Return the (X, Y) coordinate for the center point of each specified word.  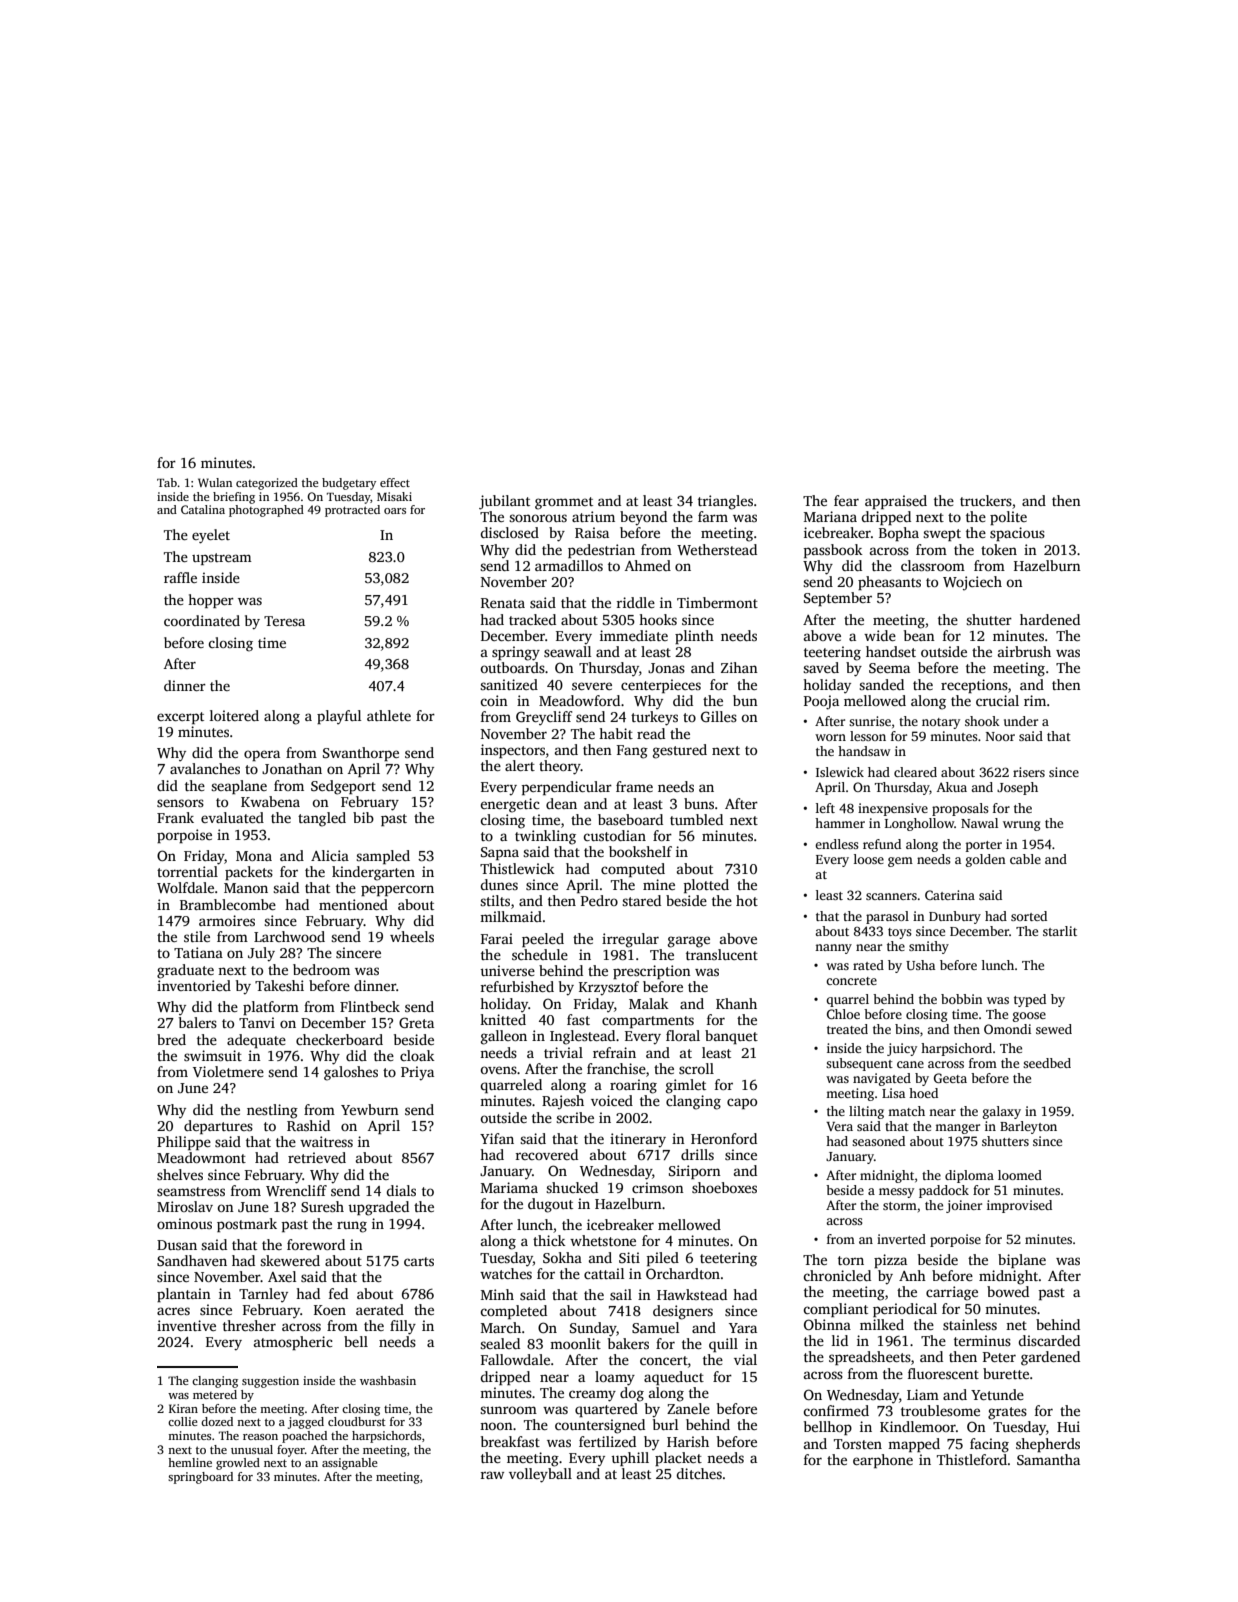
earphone (883, 1461)
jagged (306, 1423)
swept (942, 535)
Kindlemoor (918, 1426)
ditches (699, 1473)
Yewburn (370, 1109)
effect (395, 482)
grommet (564, 503)
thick (549, 1240)
